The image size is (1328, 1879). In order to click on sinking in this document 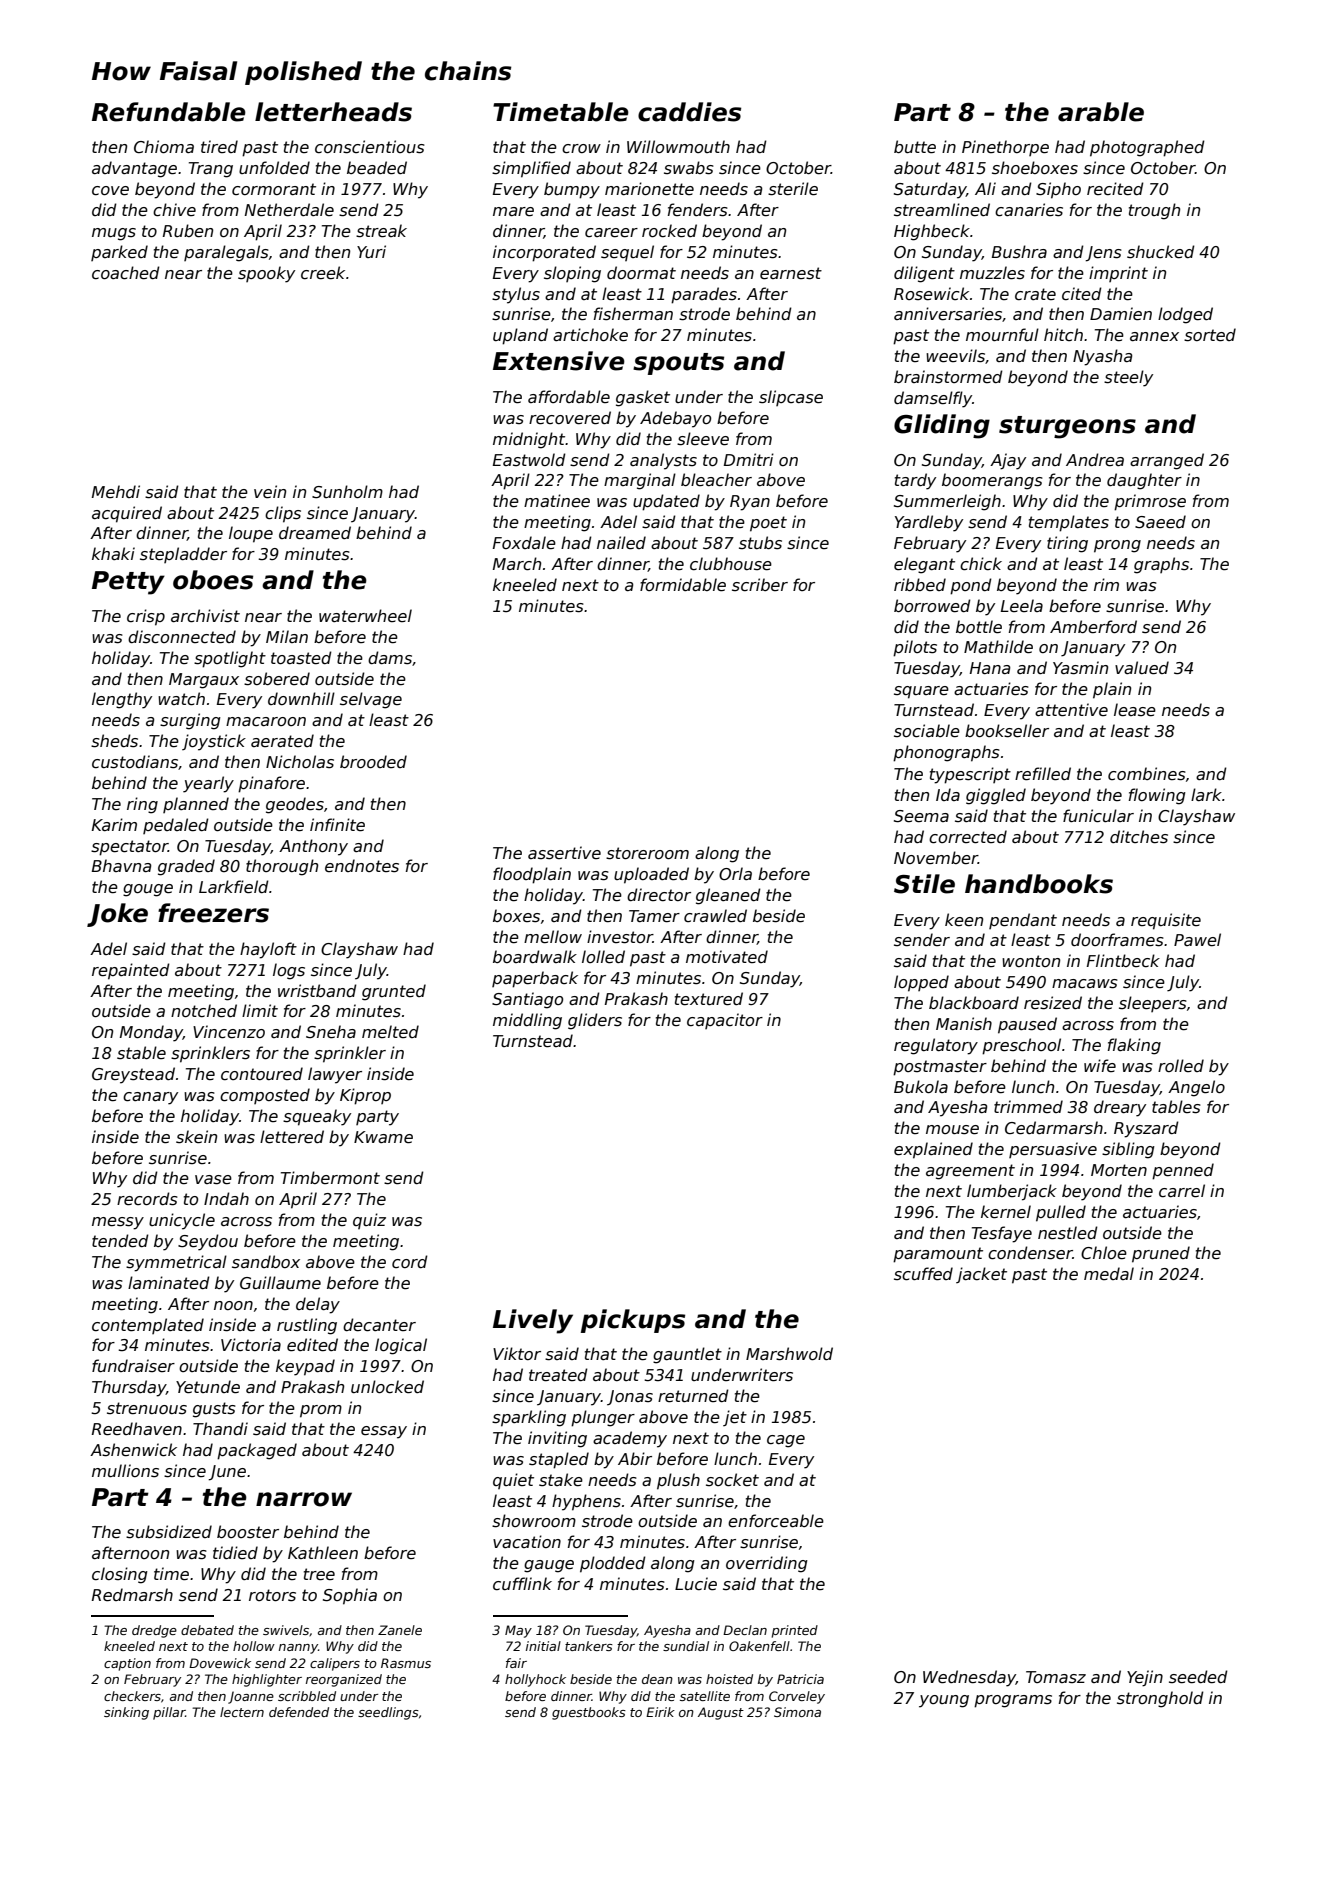, I will do `click(126, 1713)`.
